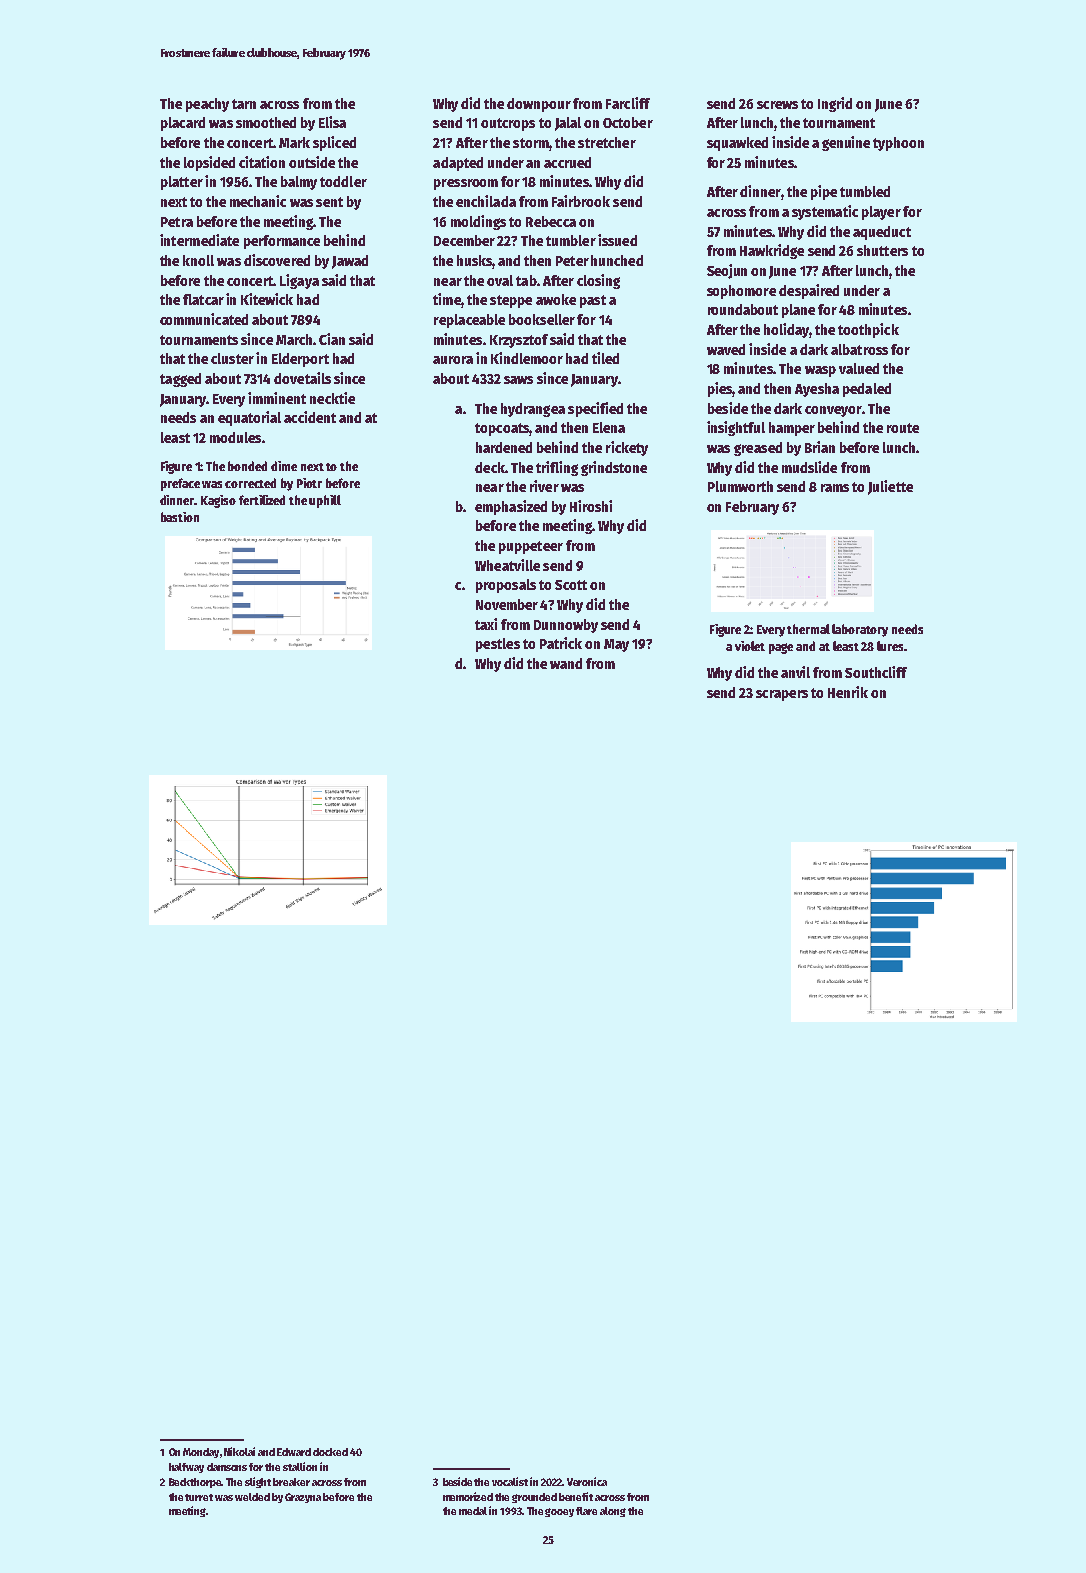 The image size is (1086, 1573). Describe the element at coordinates (180, 517) in the screenshot. I see `bastion` at that location.
